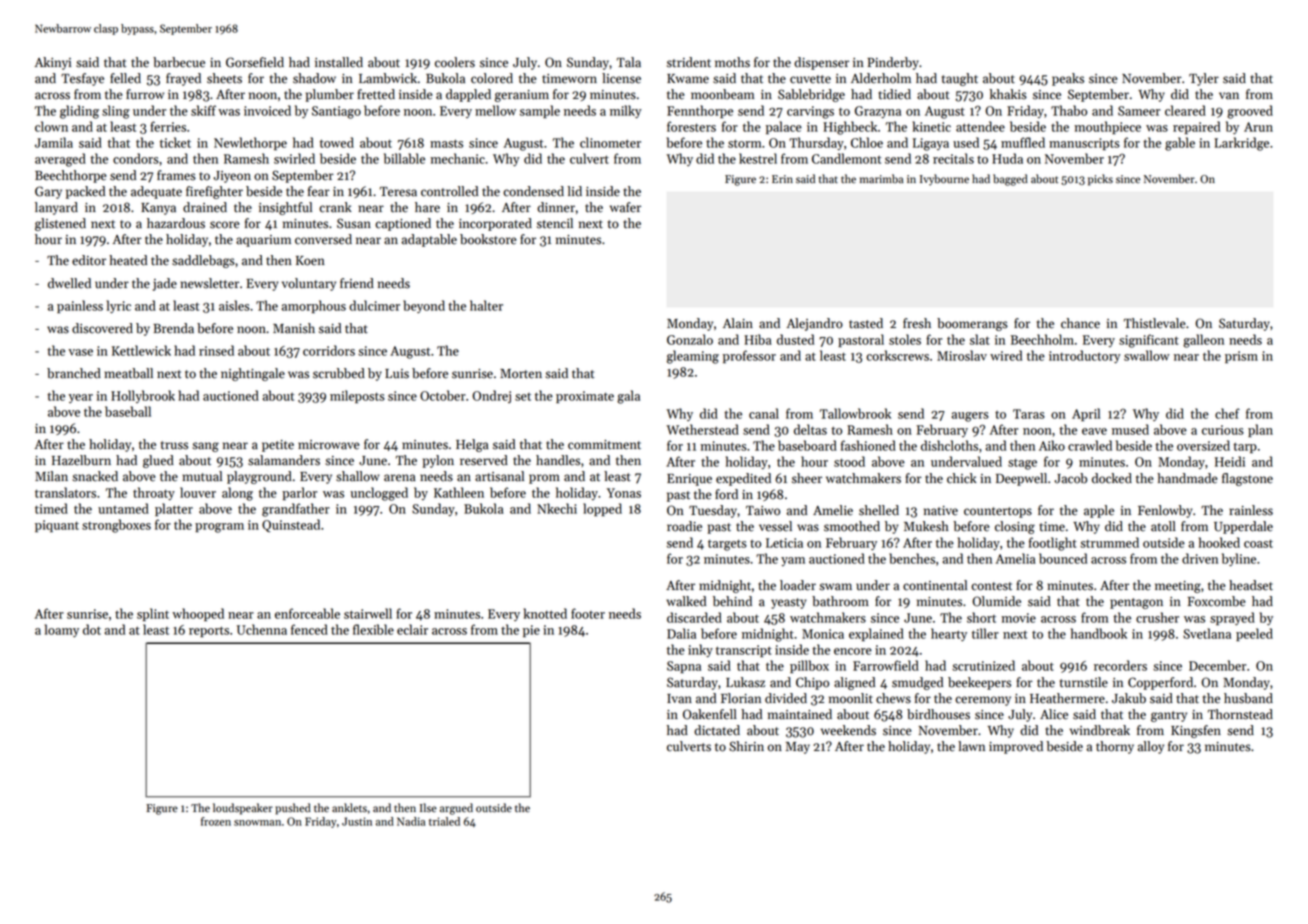  I want to click on coolers, so click(455, 62).
